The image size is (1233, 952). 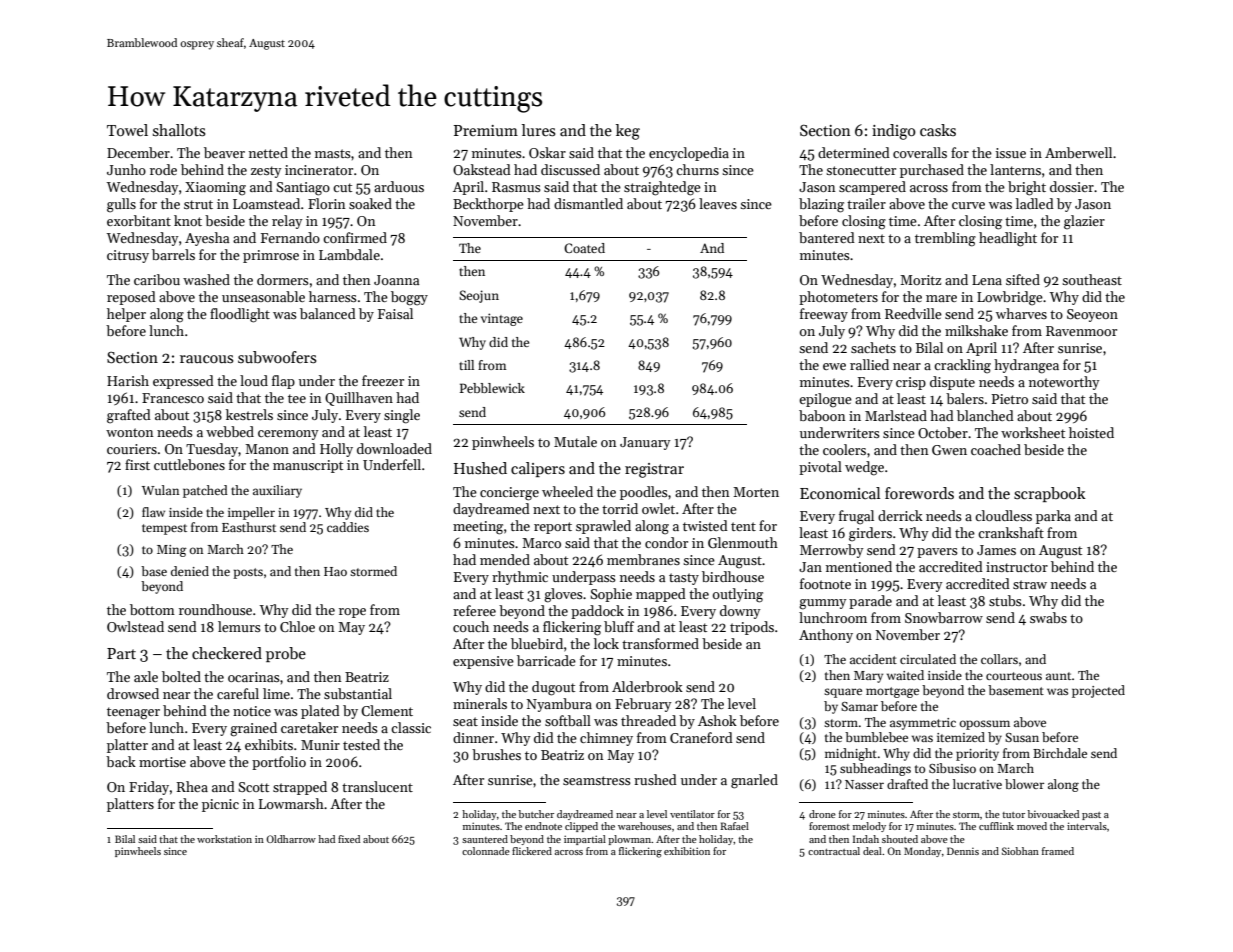 What do you see at coordinates (834, 851) in the page?
I see `contractual` at bounding box center [834, 851].
